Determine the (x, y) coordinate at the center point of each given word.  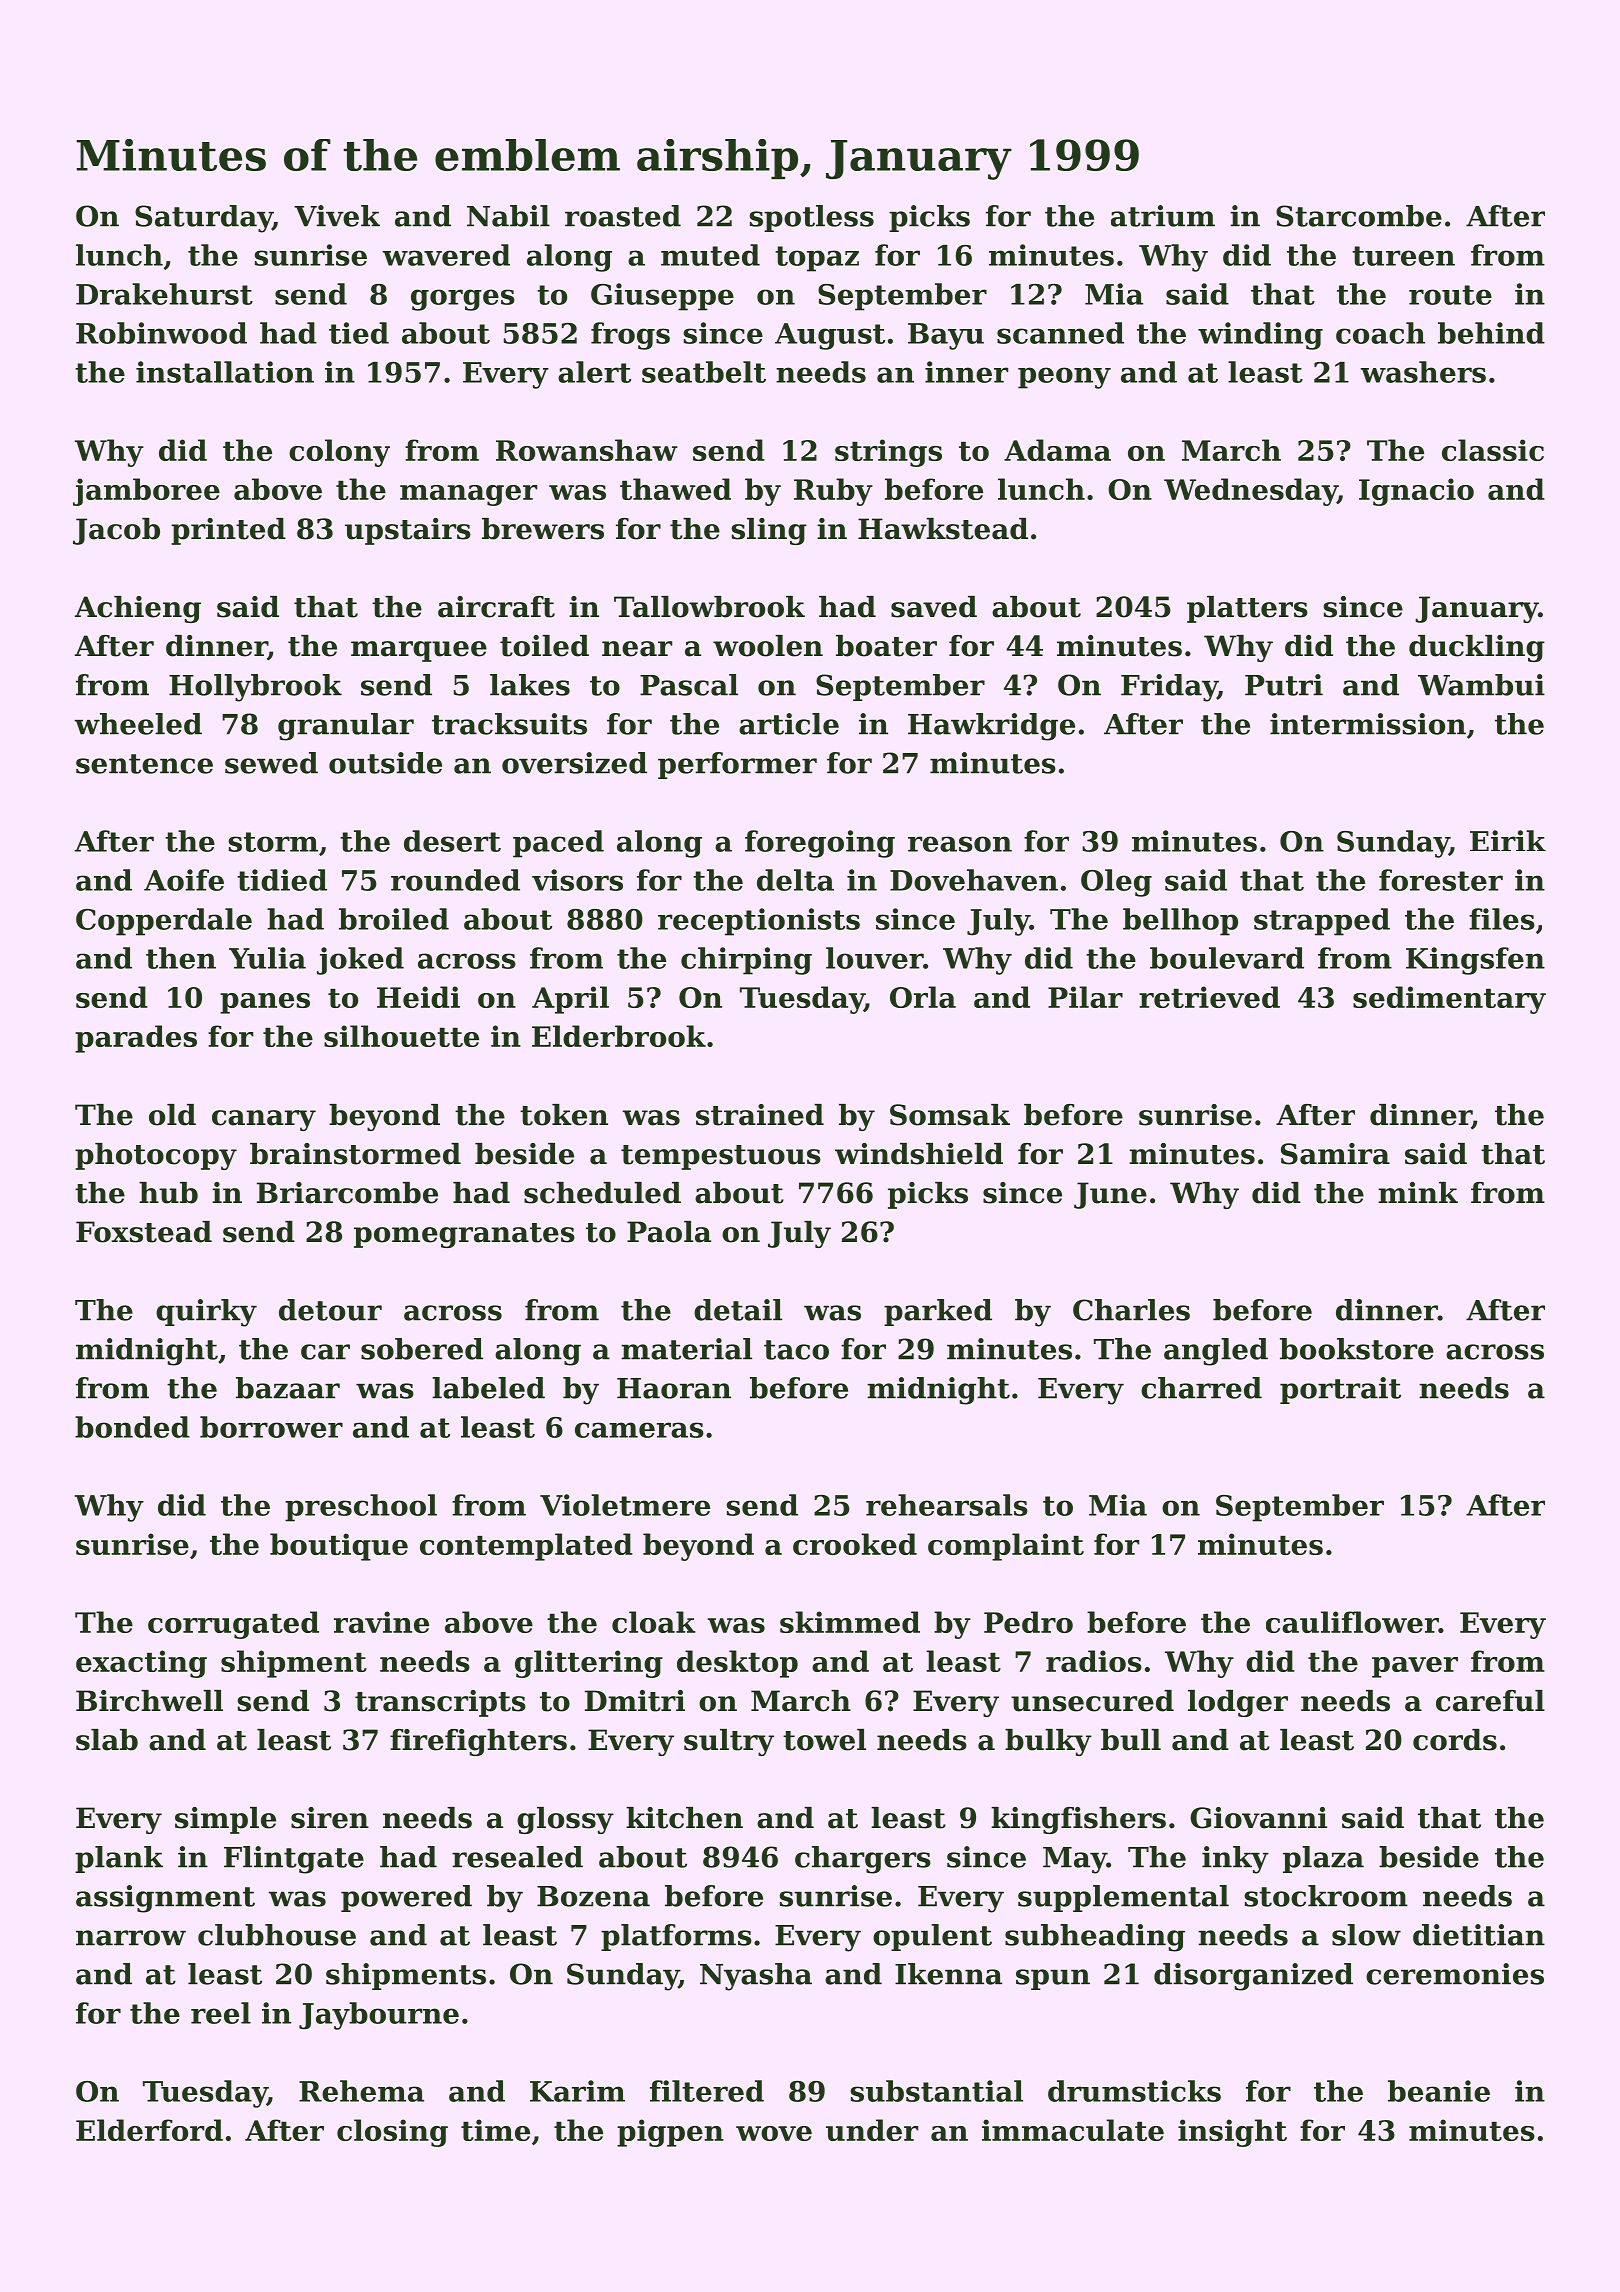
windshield (919, 1154)
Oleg (1116, 883)
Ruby (833, 492)
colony (339, 453)
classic (1493, 450)
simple (225, 1820)
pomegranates (464, 1235)
